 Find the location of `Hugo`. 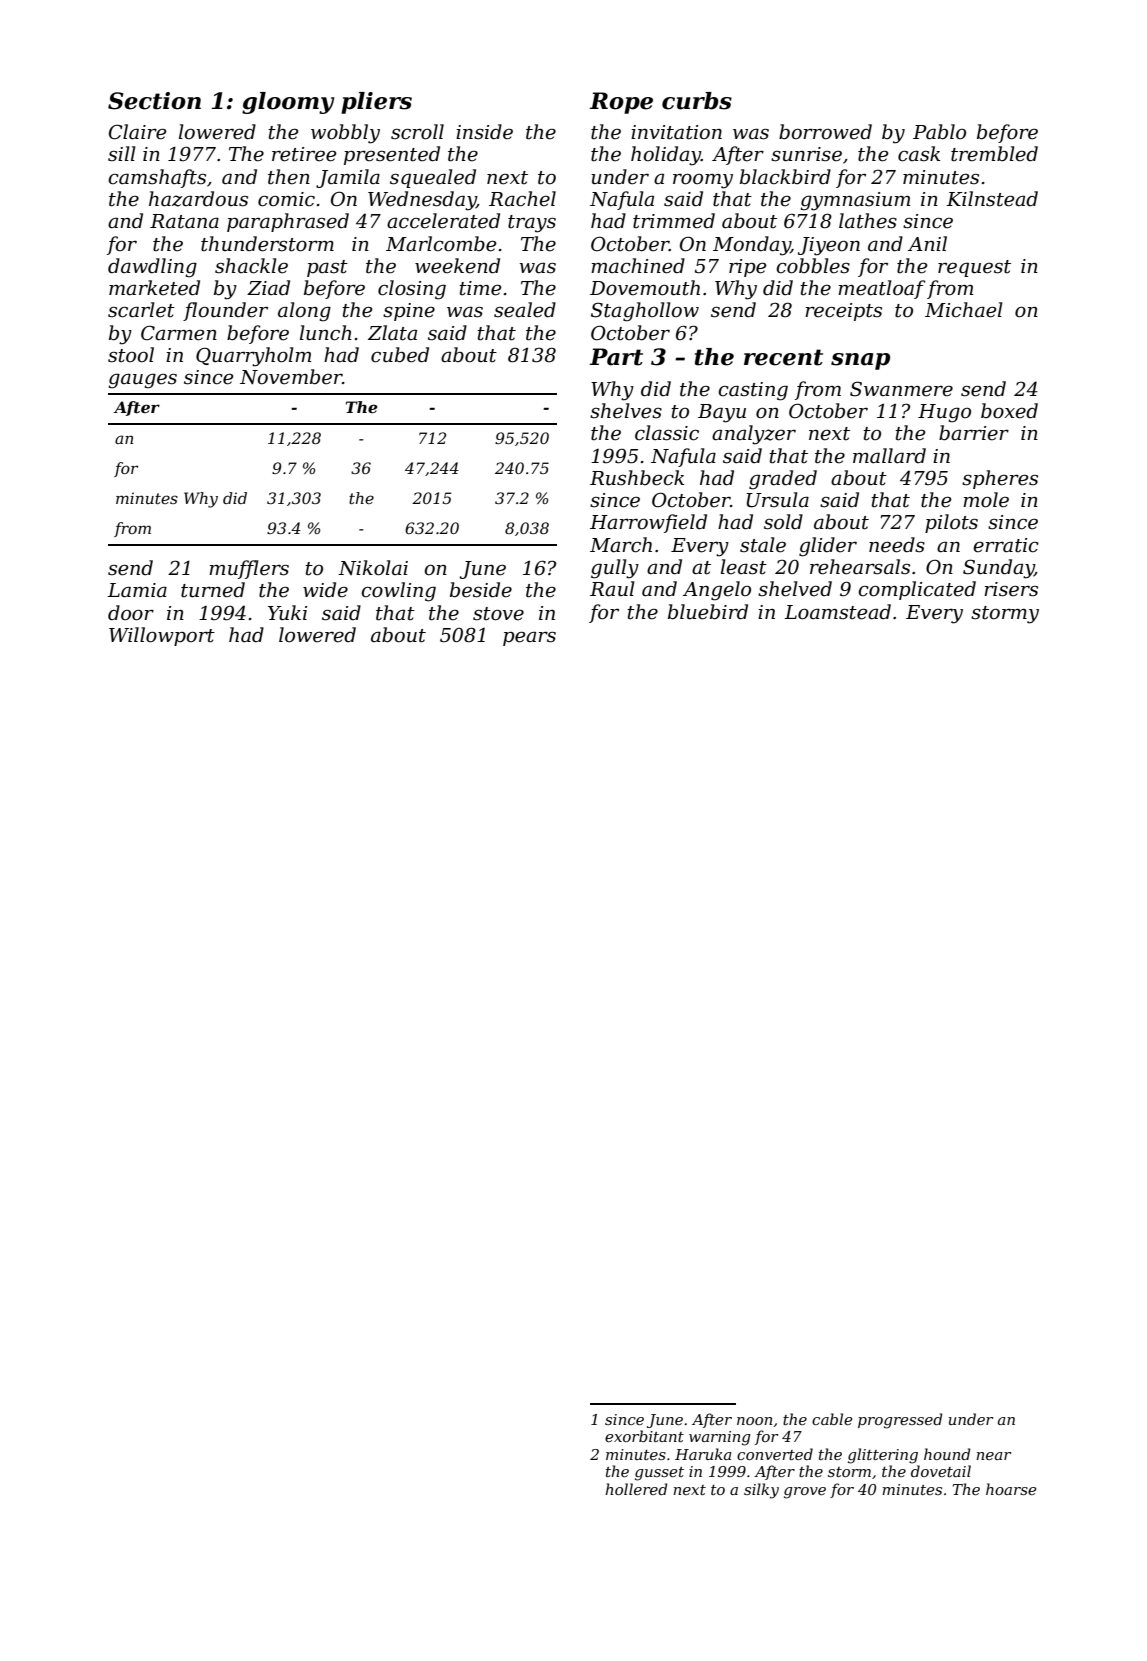

Hugo is located at coordinates (944, 413).
